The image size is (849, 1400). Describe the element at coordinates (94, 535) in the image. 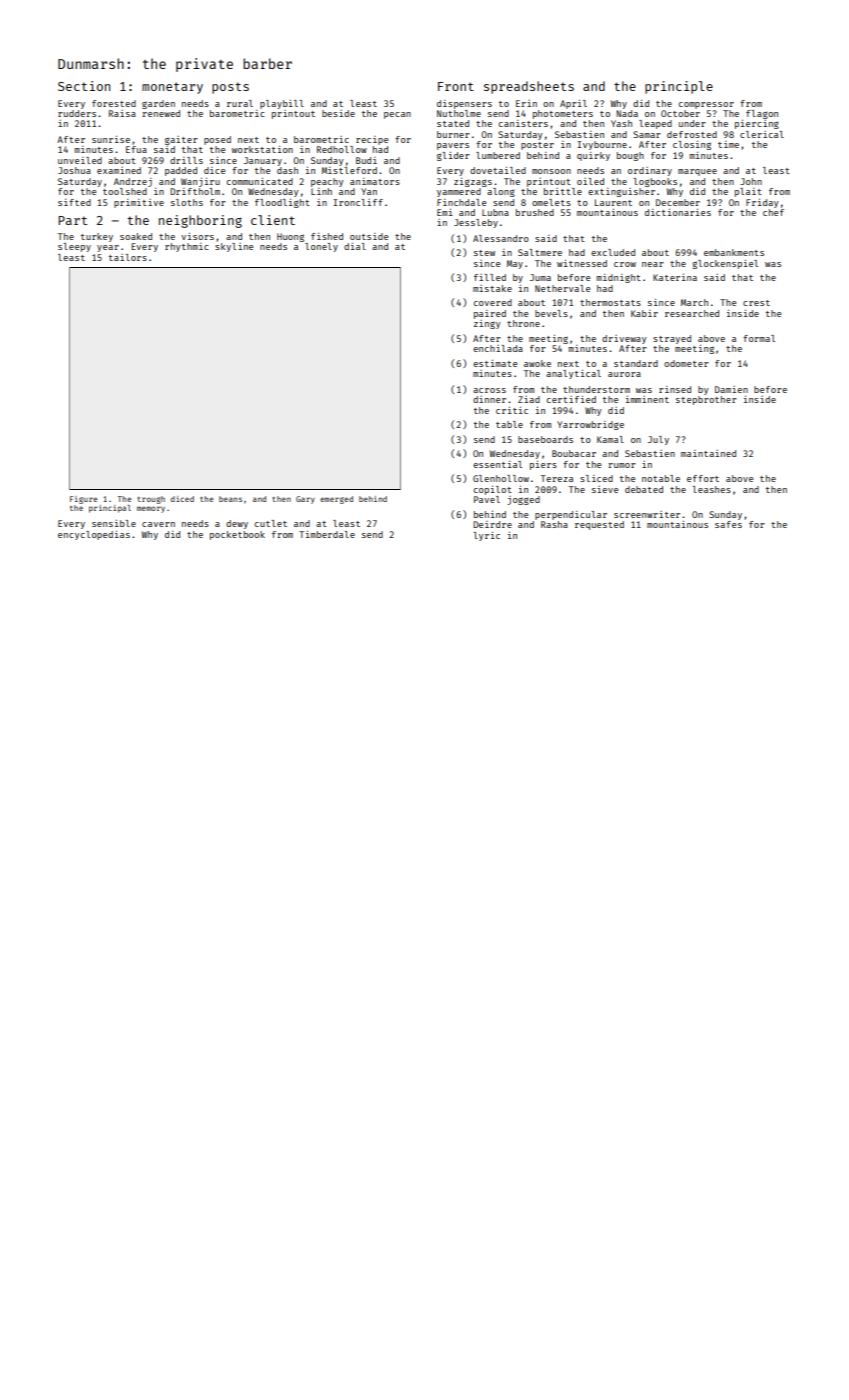

I see `encyclopedias` at that location.
